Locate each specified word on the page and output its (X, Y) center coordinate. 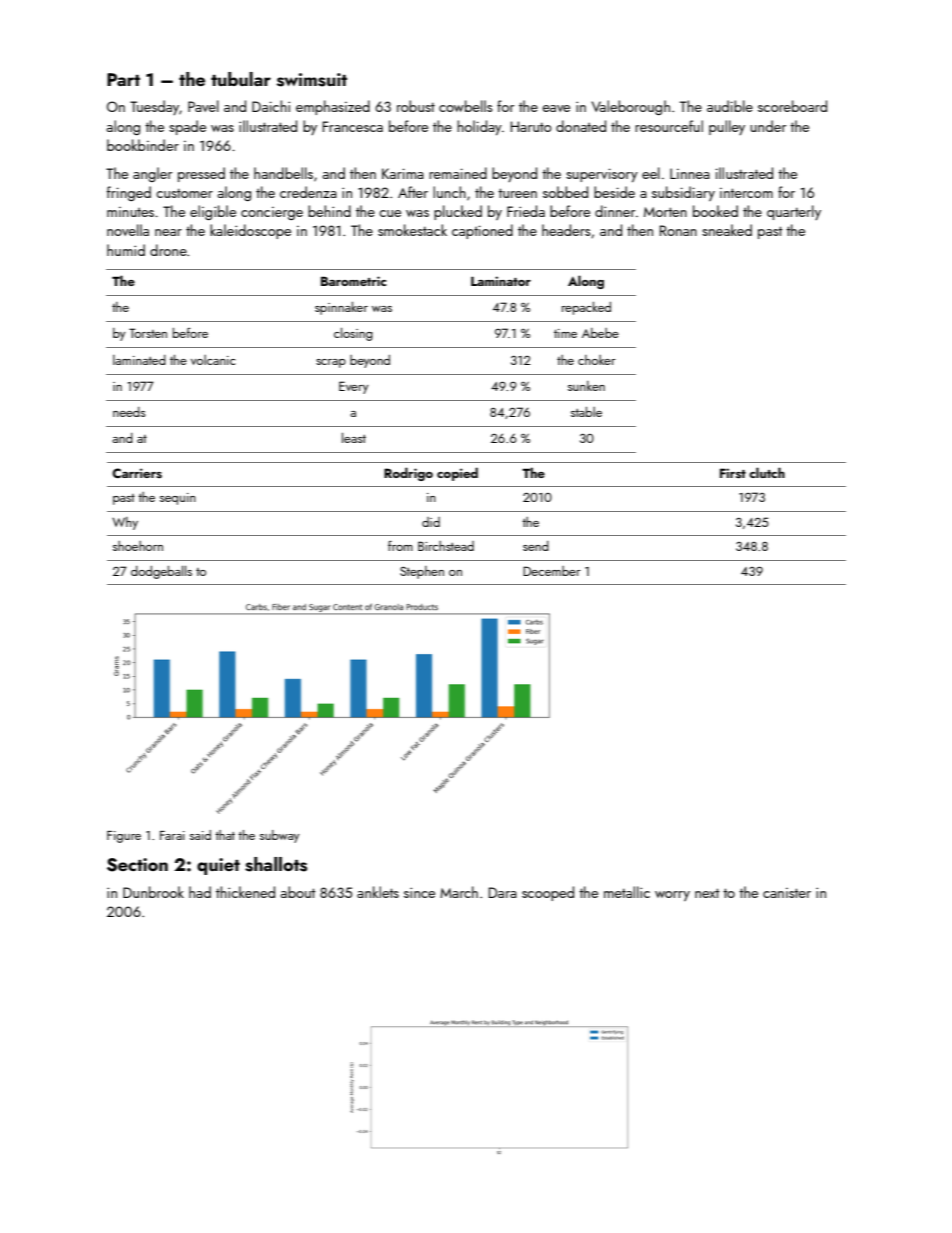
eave (556, 108)
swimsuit (312, 80)
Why (125, 523)
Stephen (422, 572)
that (225, 835)
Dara (503, 892)
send (536, 546)
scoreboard (792, 106)
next (707, 893)
